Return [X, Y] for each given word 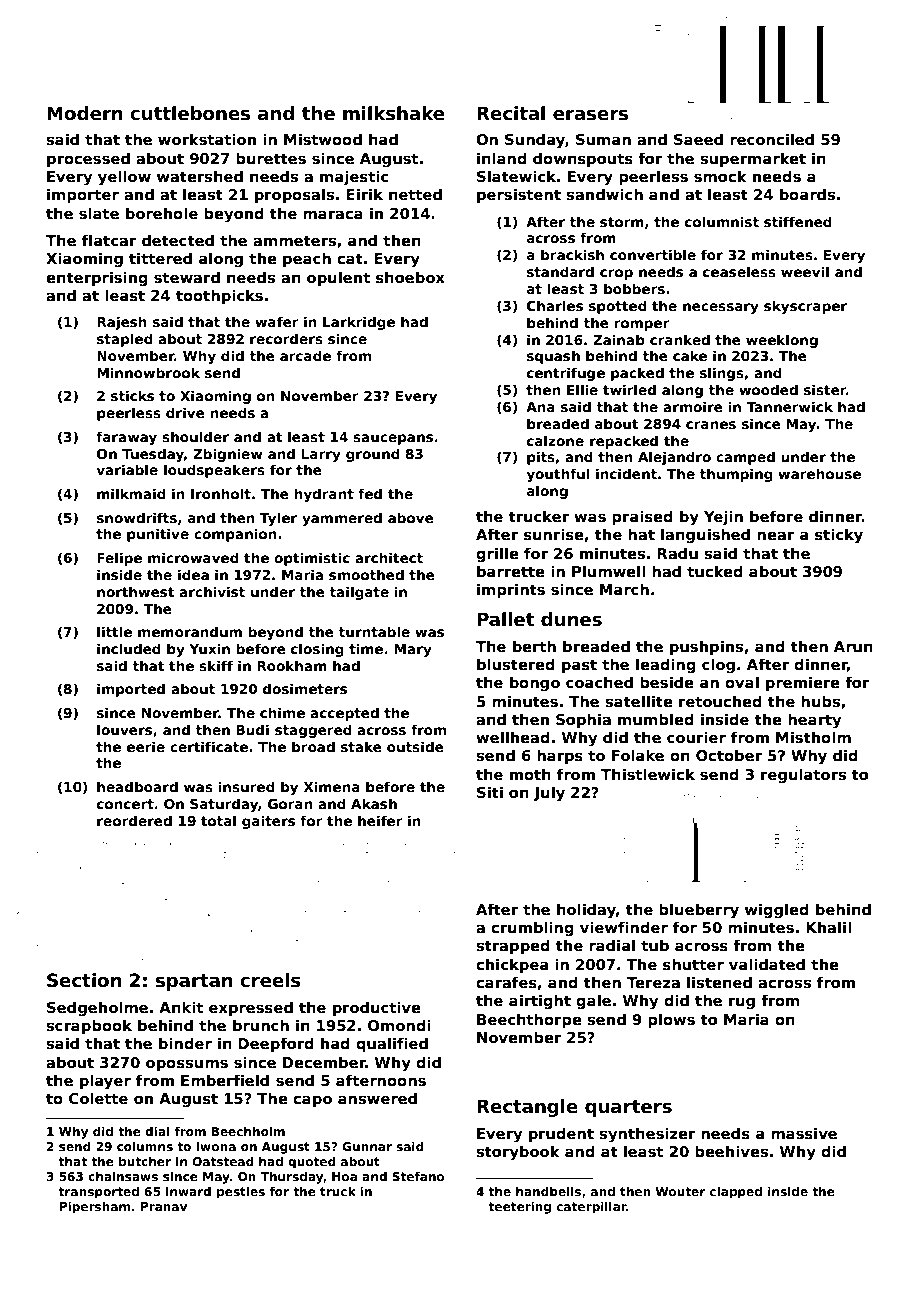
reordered [134, 820]
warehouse [819, 473]
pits [541, 458]
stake [361, 746]
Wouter [680, 1191]
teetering [520, 1207]
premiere [803, 683]
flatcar [109, 240]
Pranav [163, 1206]
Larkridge [359, 323]
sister [825, 389]
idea [193, 574]
